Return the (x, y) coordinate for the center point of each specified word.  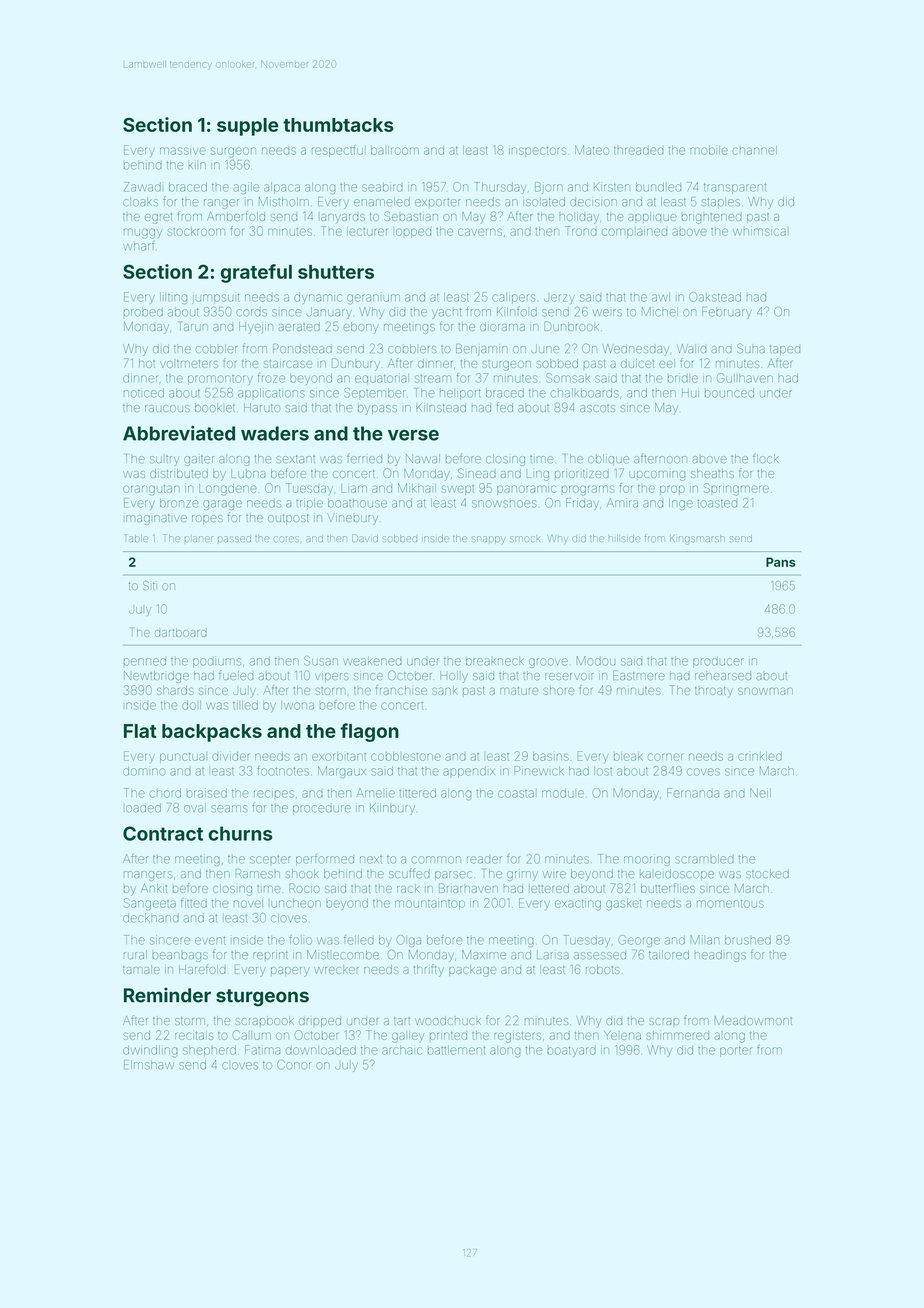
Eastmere (639, 675)
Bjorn (549, 188)
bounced (729, 393)
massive (183, 151)
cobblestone (406, 756)
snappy (488, 540)
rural (135, 954)
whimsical (759, 232)
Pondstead (302, 348)
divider (231, 756)
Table (136, 538)
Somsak (568, 378)
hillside (624, 538)
